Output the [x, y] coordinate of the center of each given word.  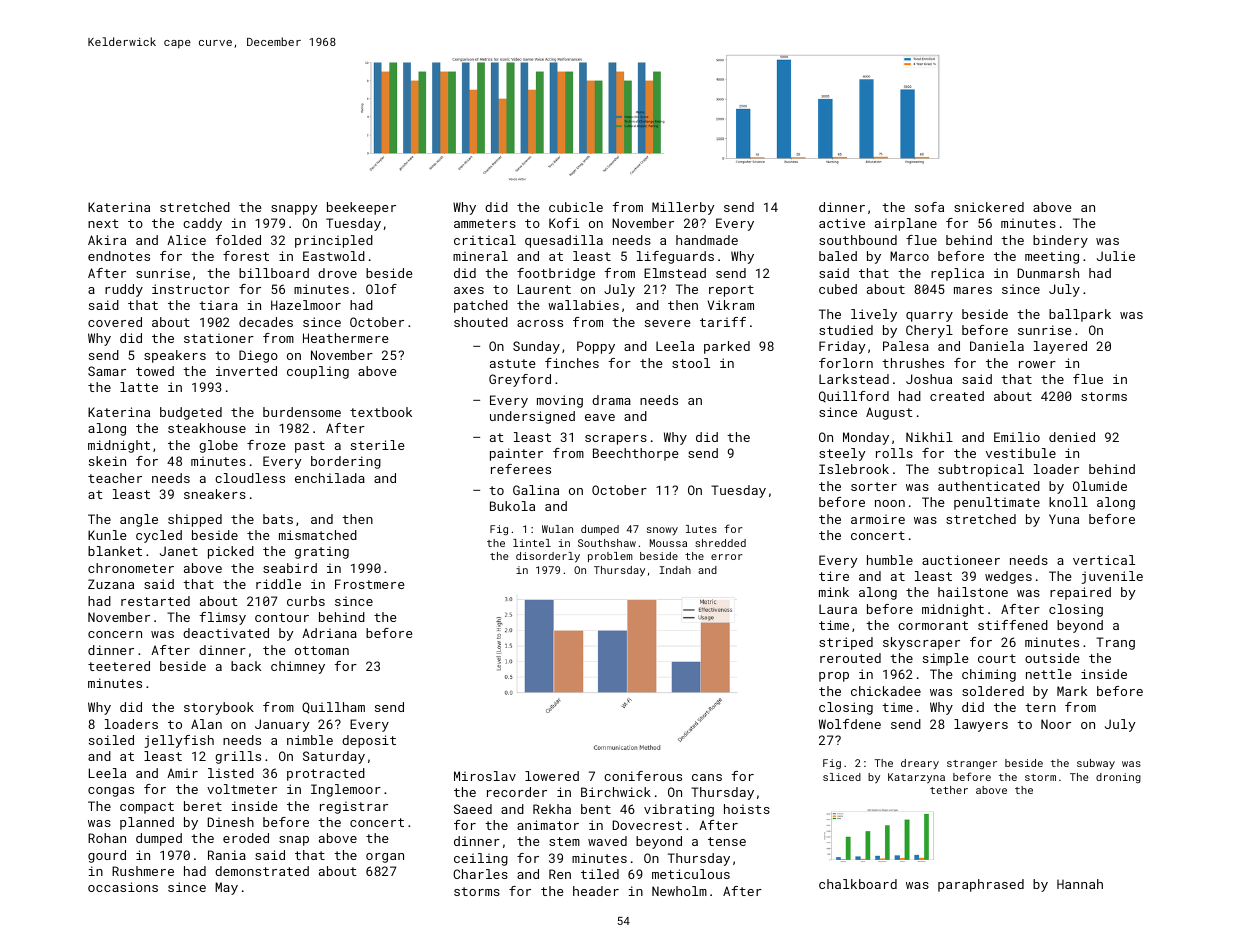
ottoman [322, 650]
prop [834, 677]
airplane [906, 224]
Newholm [679, 891]
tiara [218, 305]
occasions [123, 887]
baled [838, 256]
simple [946, 659]
